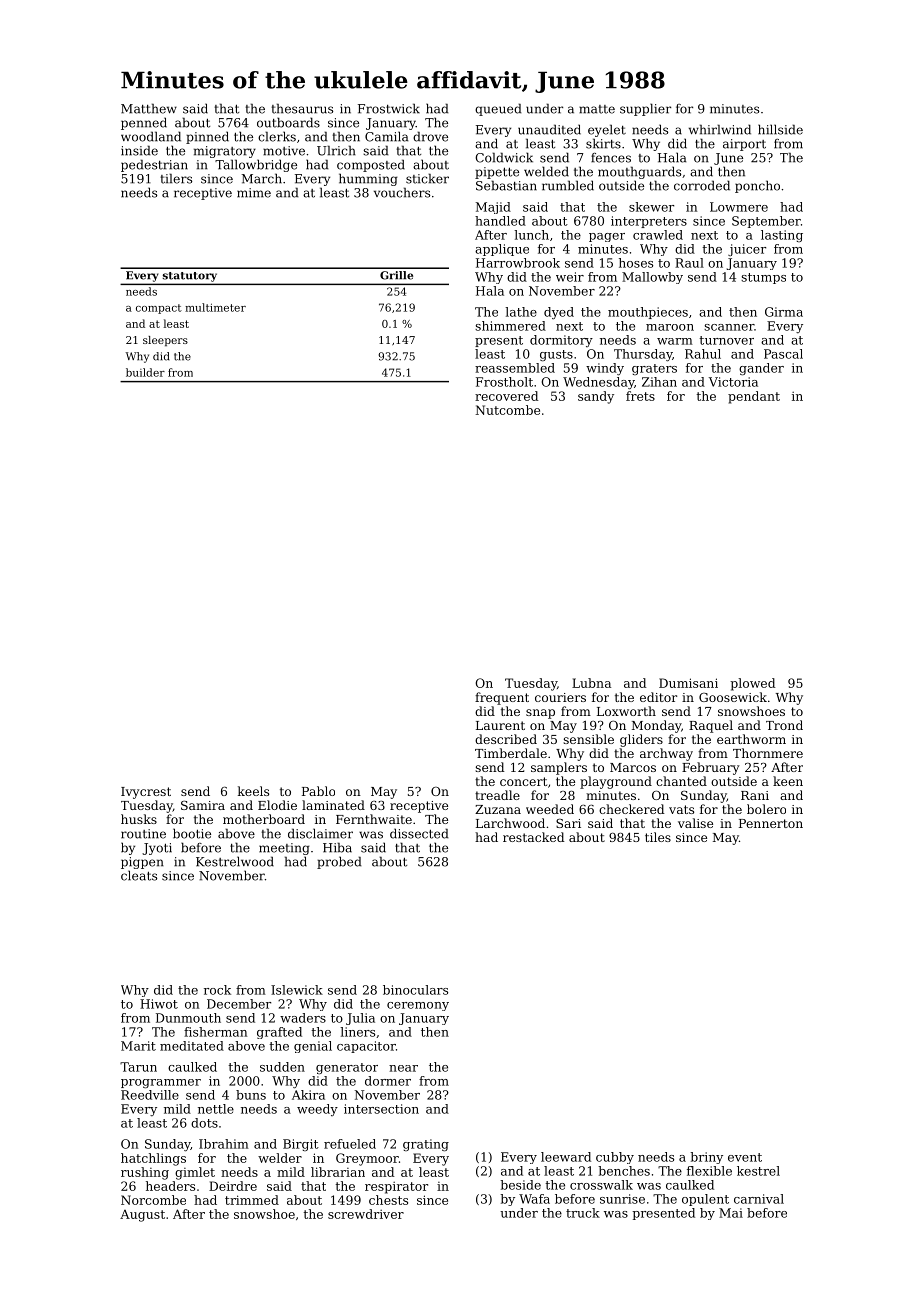  Describe the element at coordinates (161, 1084) in the screenshot. I see `programmer` at that location.
